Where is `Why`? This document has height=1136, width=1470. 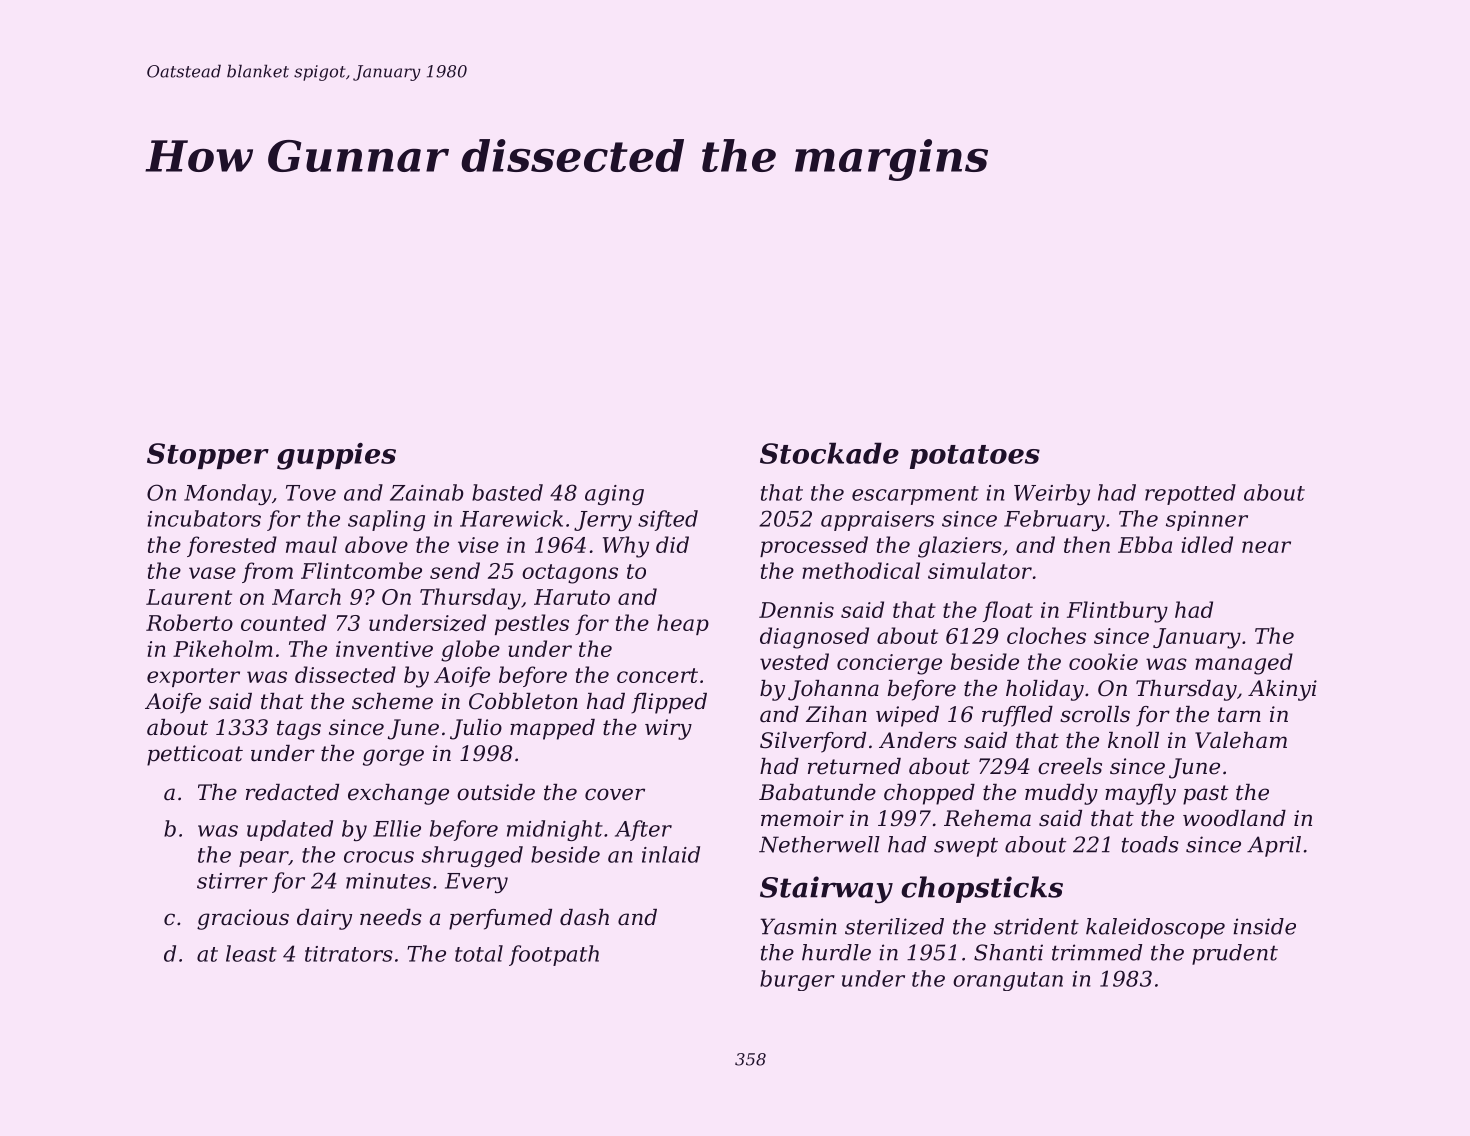
Why is located at coordinates (626, 547).
